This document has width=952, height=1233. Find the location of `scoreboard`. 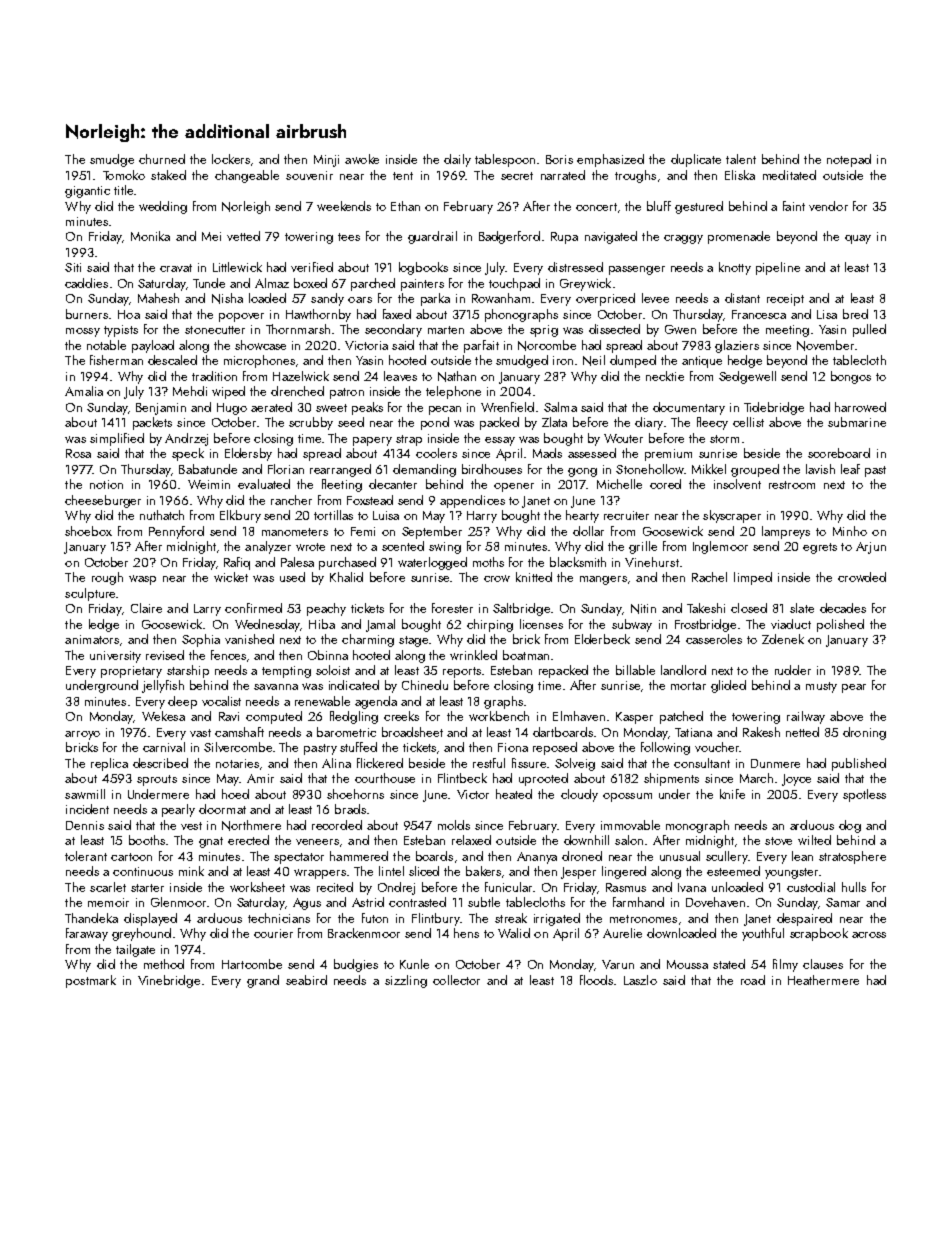

scoreboard is located at coordinates (839, 453).
